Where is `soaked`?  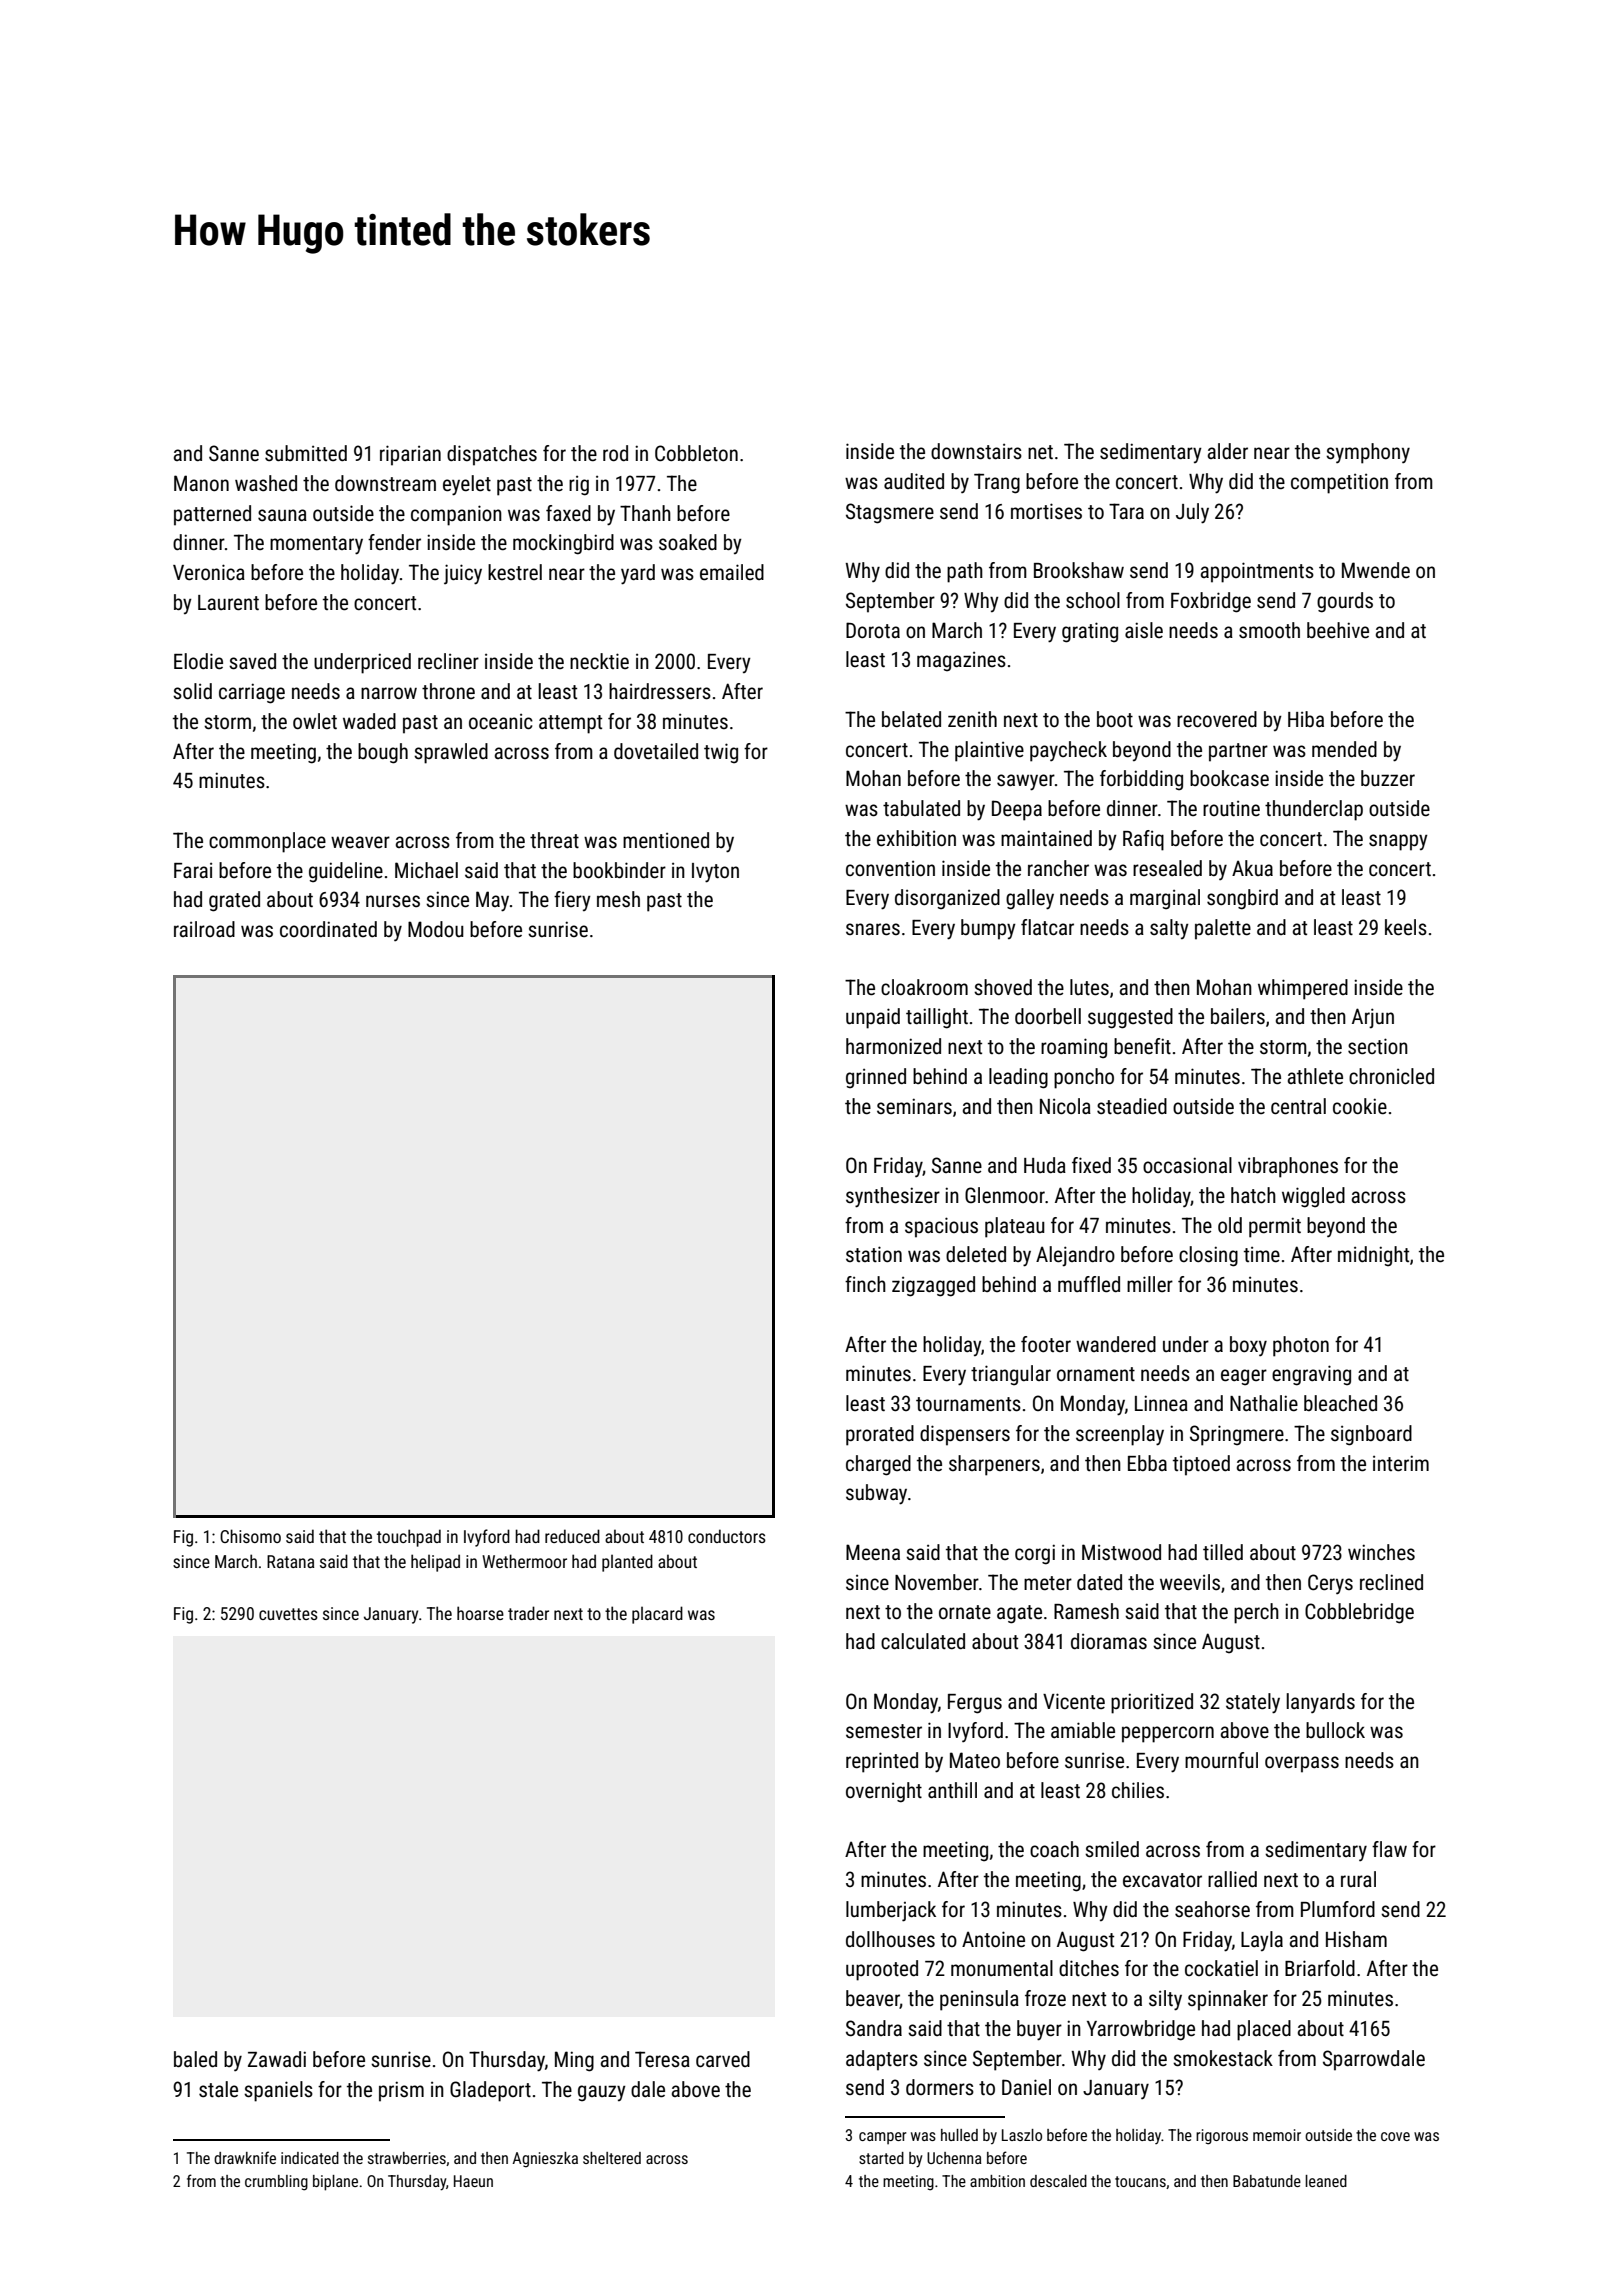
soaked is located at coordinates (688, 542).
